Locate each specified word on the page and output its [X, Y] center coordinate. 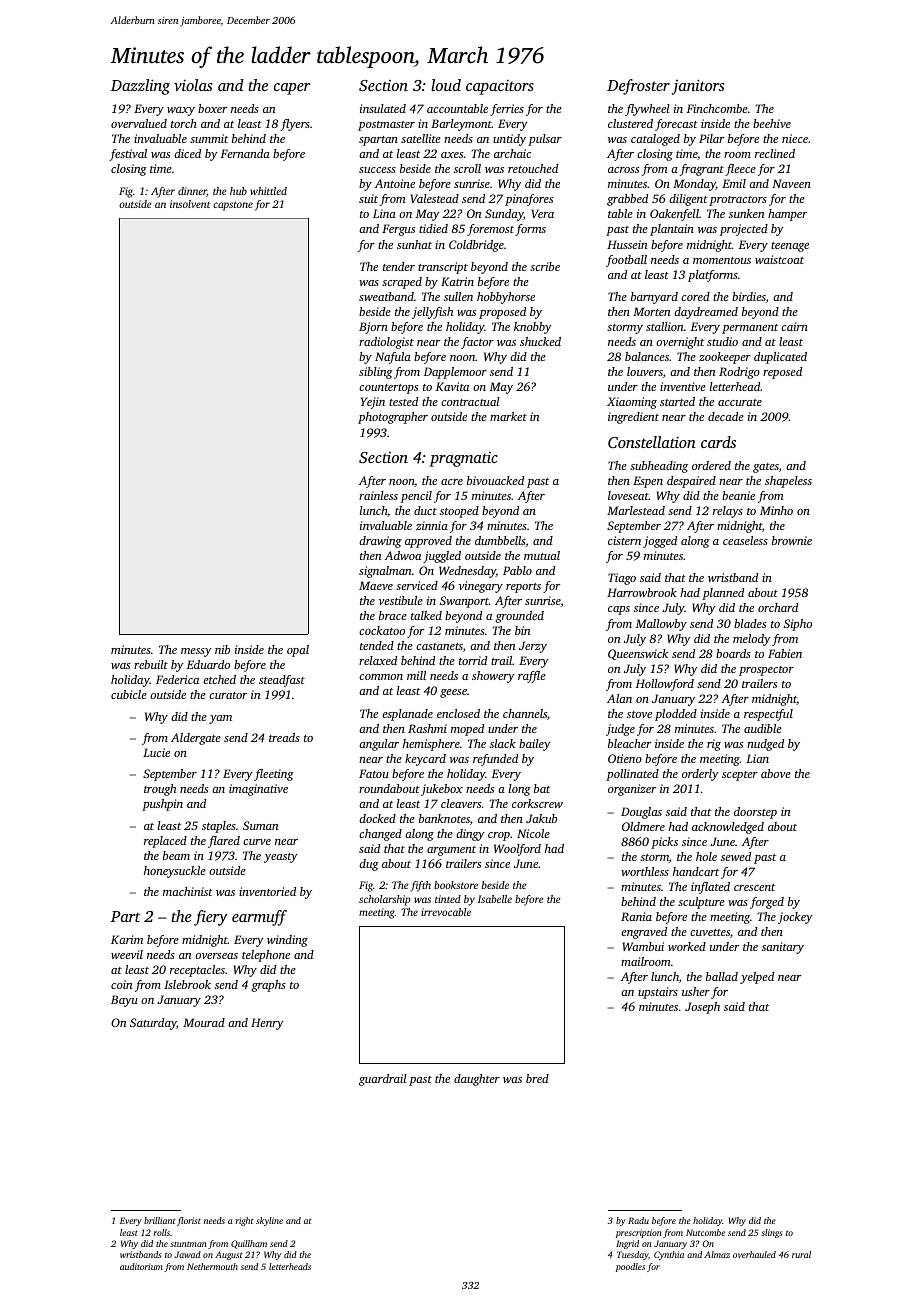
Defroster [638, 87]
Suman [260, 825]
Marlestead [636, 510]
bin [522, 630]
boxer [212, 108]
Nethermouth [212, 1266]
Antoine [395, 183]
